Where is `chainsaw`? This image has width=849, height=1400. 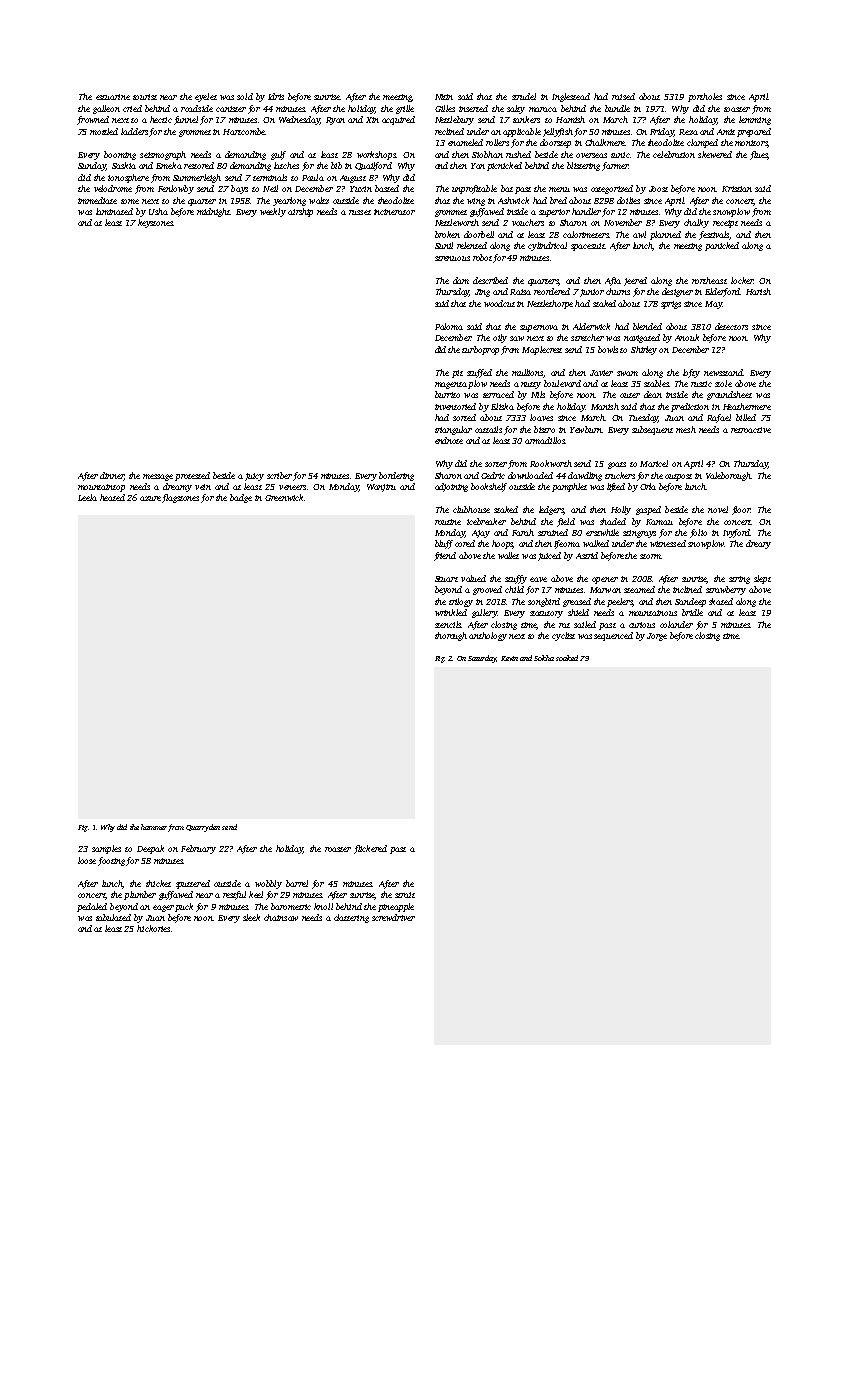 chainsaw is located at coordinates (281, 917).
